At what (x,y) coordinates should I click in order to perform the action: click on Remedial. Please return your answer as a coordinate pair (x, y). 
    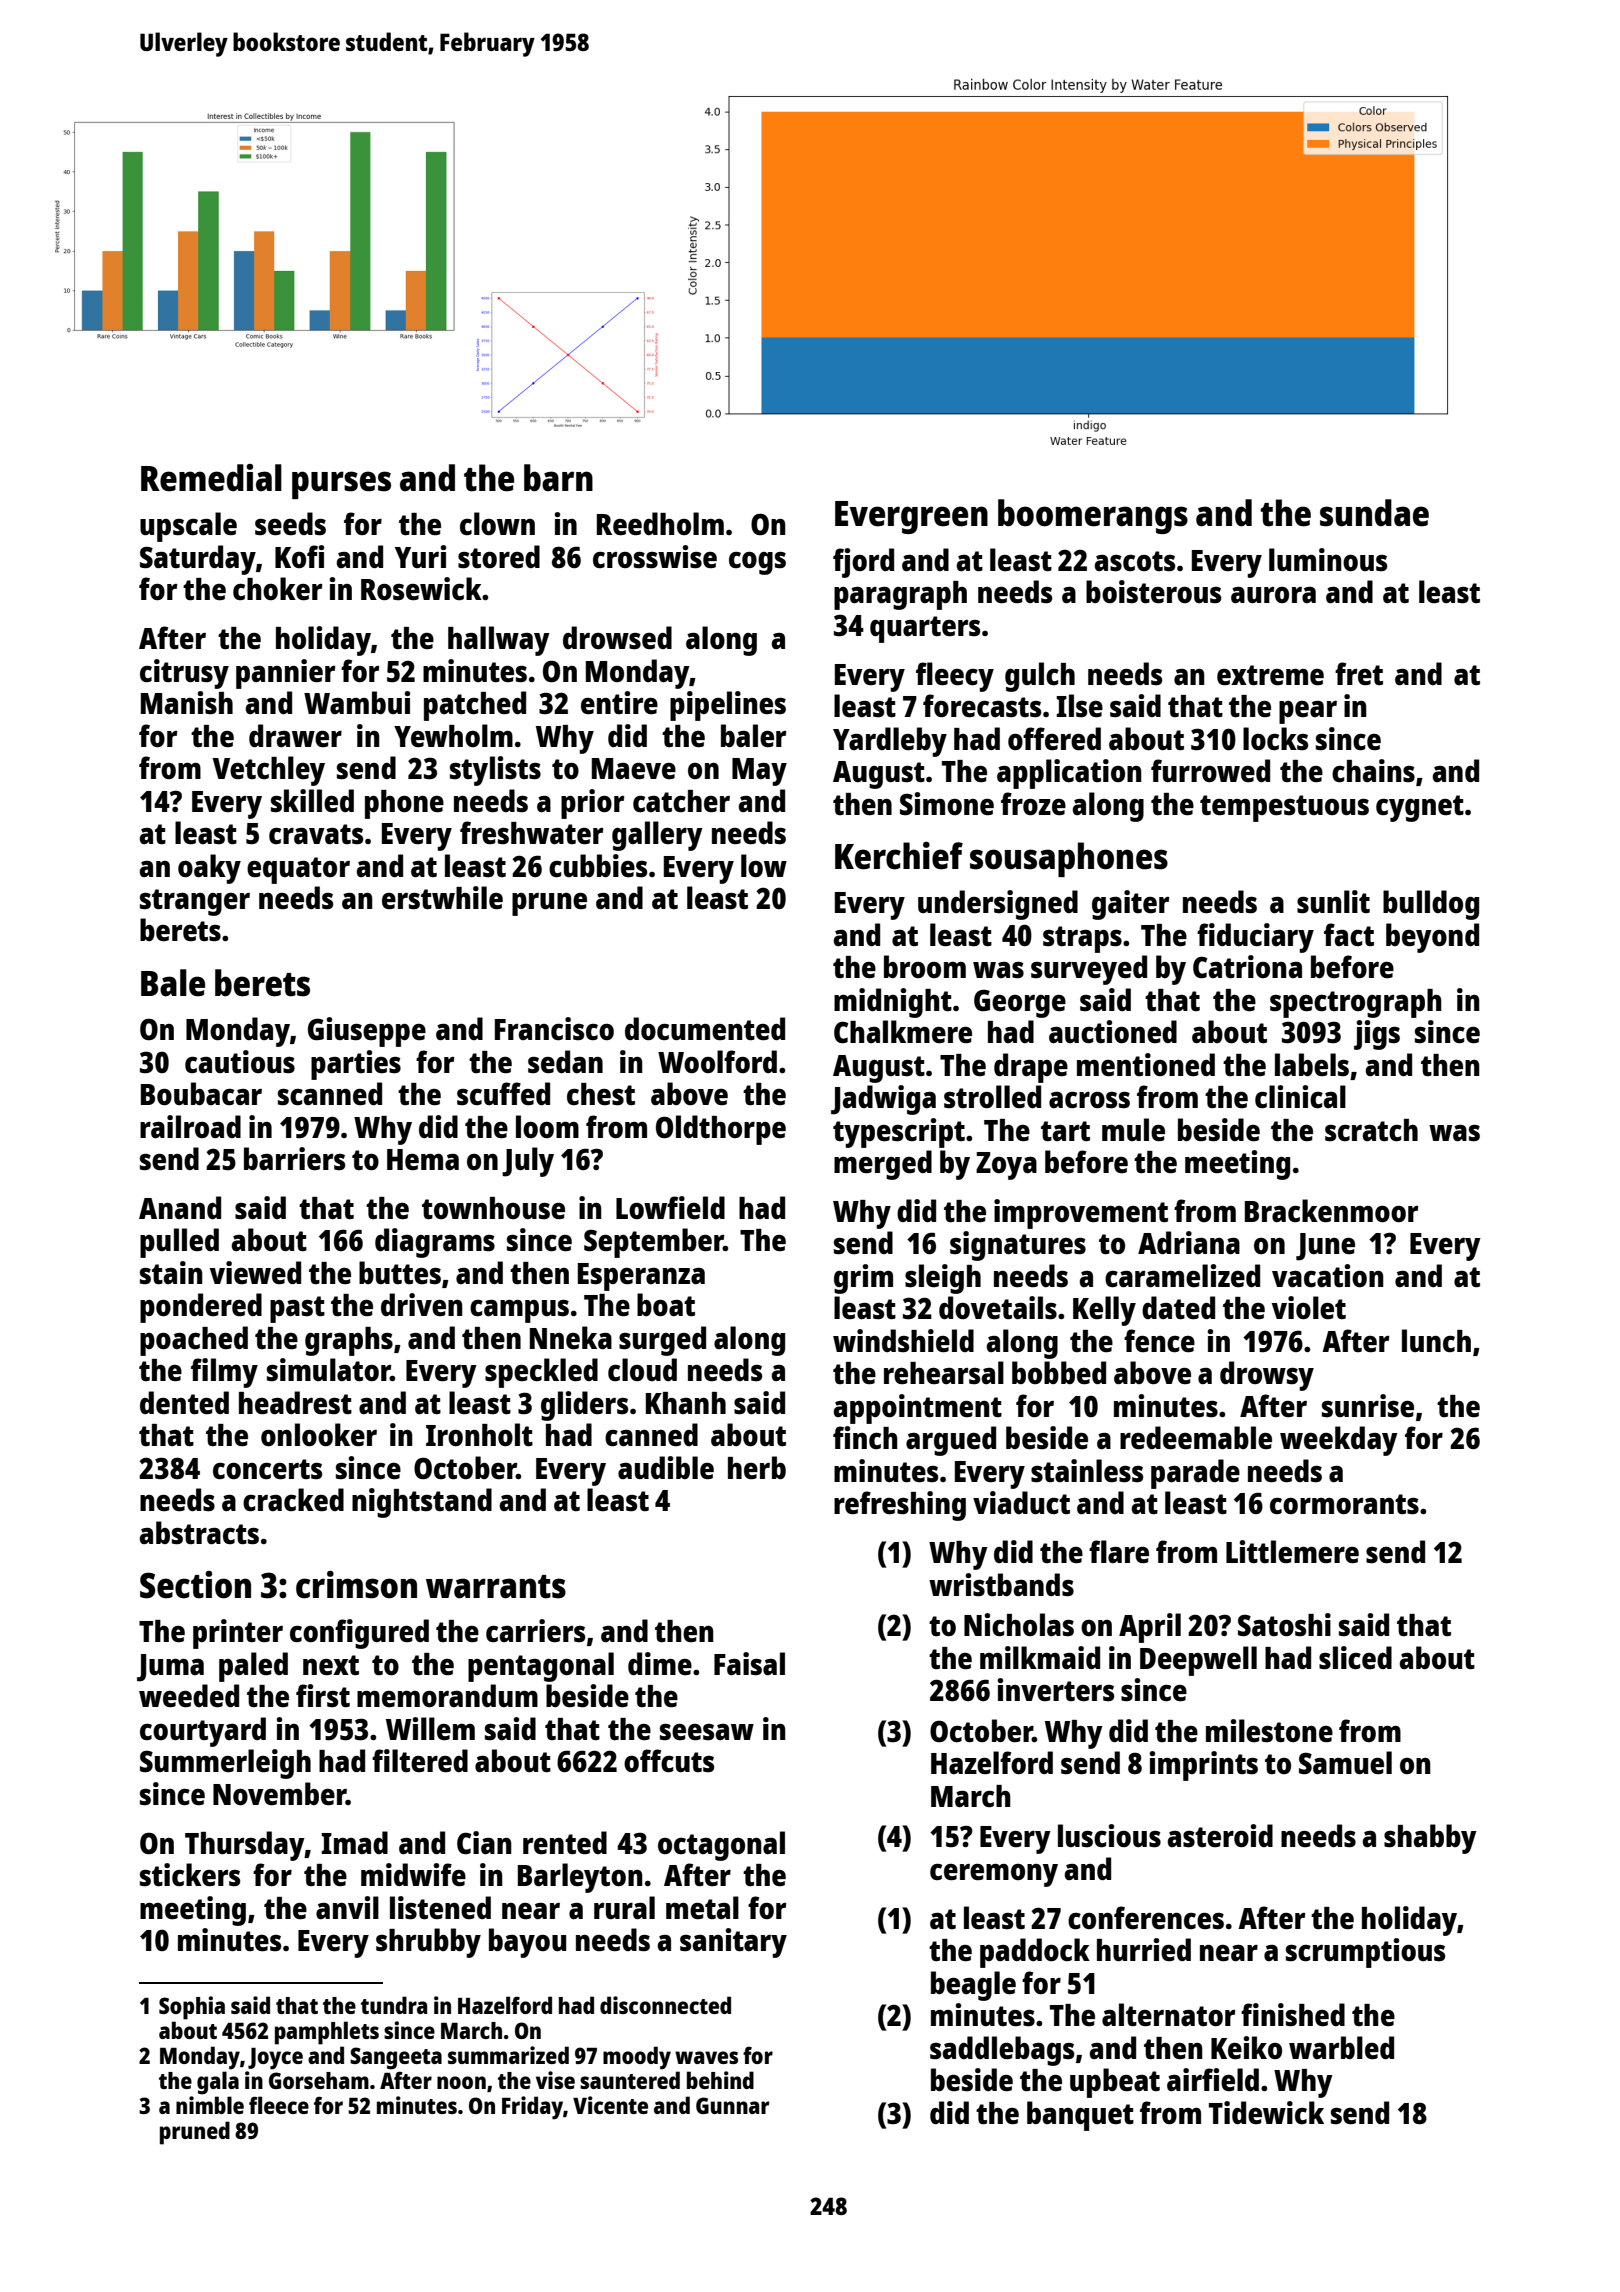
    Looking at the image, I should click on (211, 478).
